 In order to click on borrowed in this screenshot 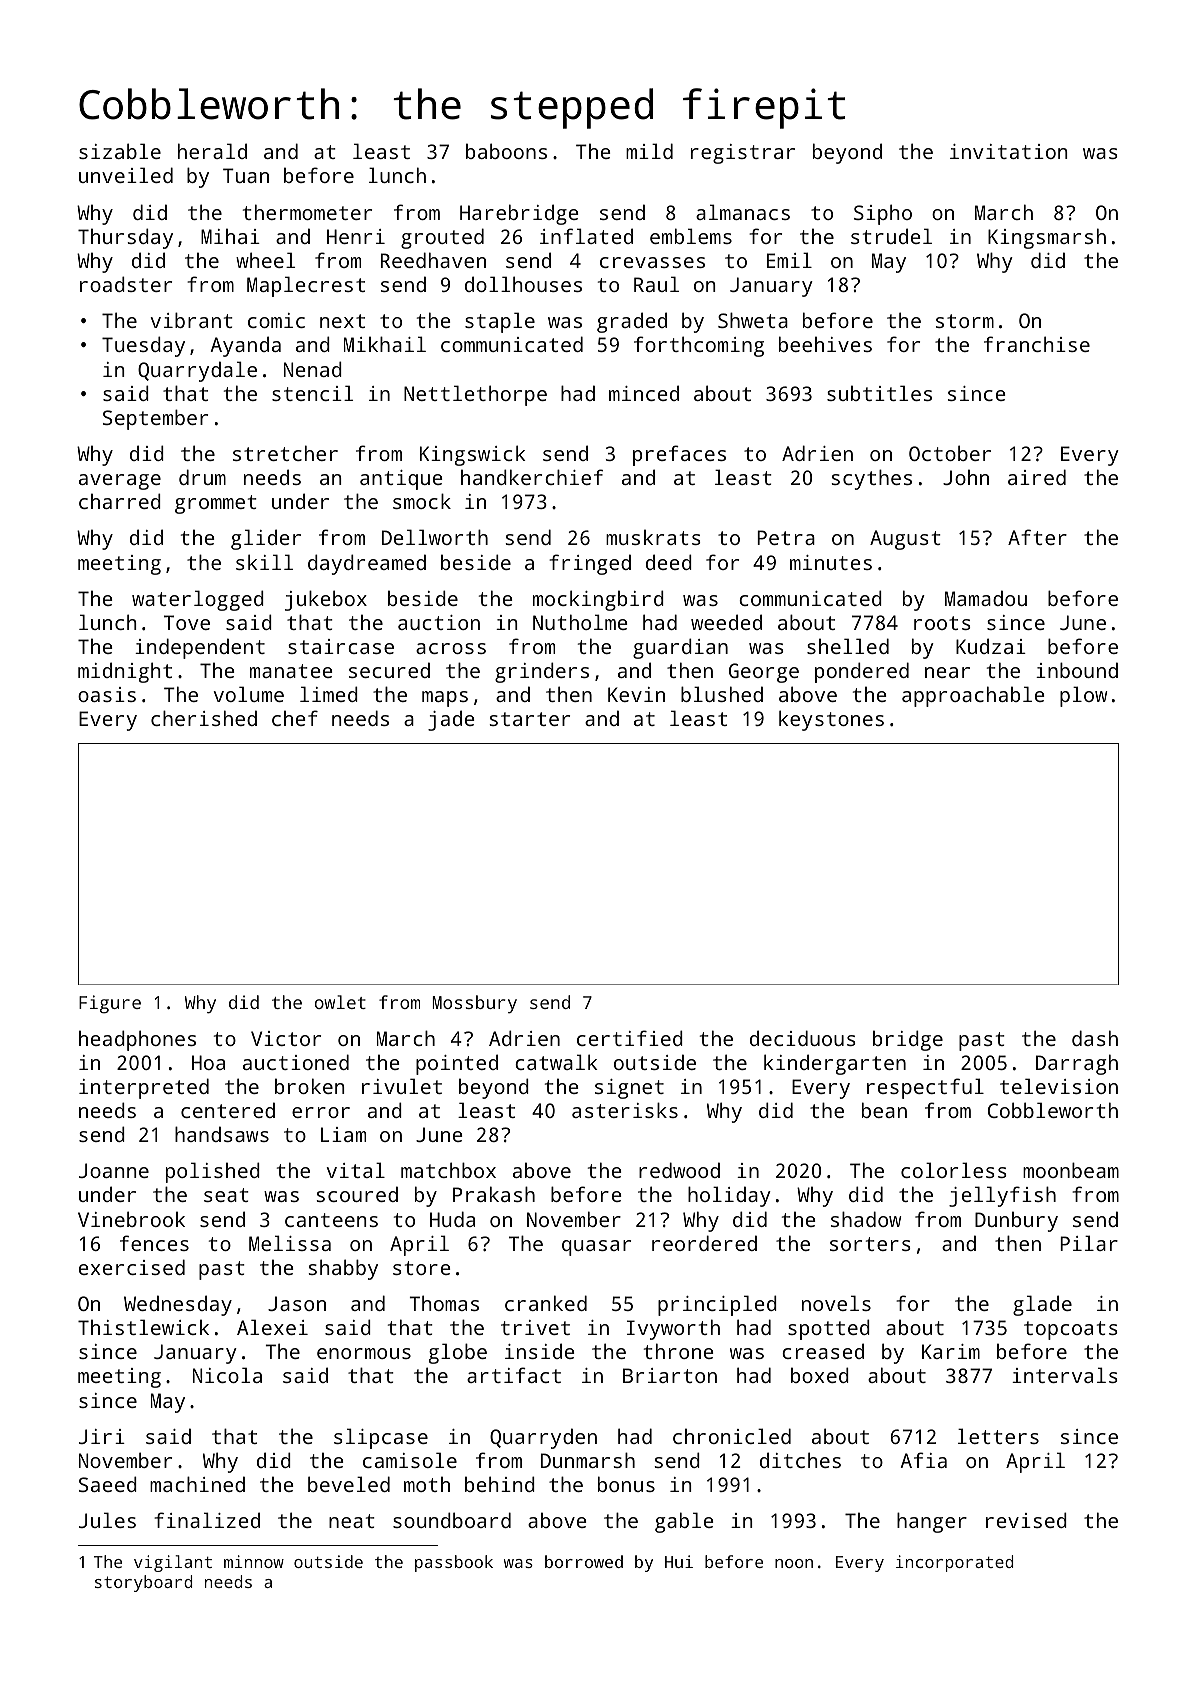, I will do `click(584, 1561)`.
